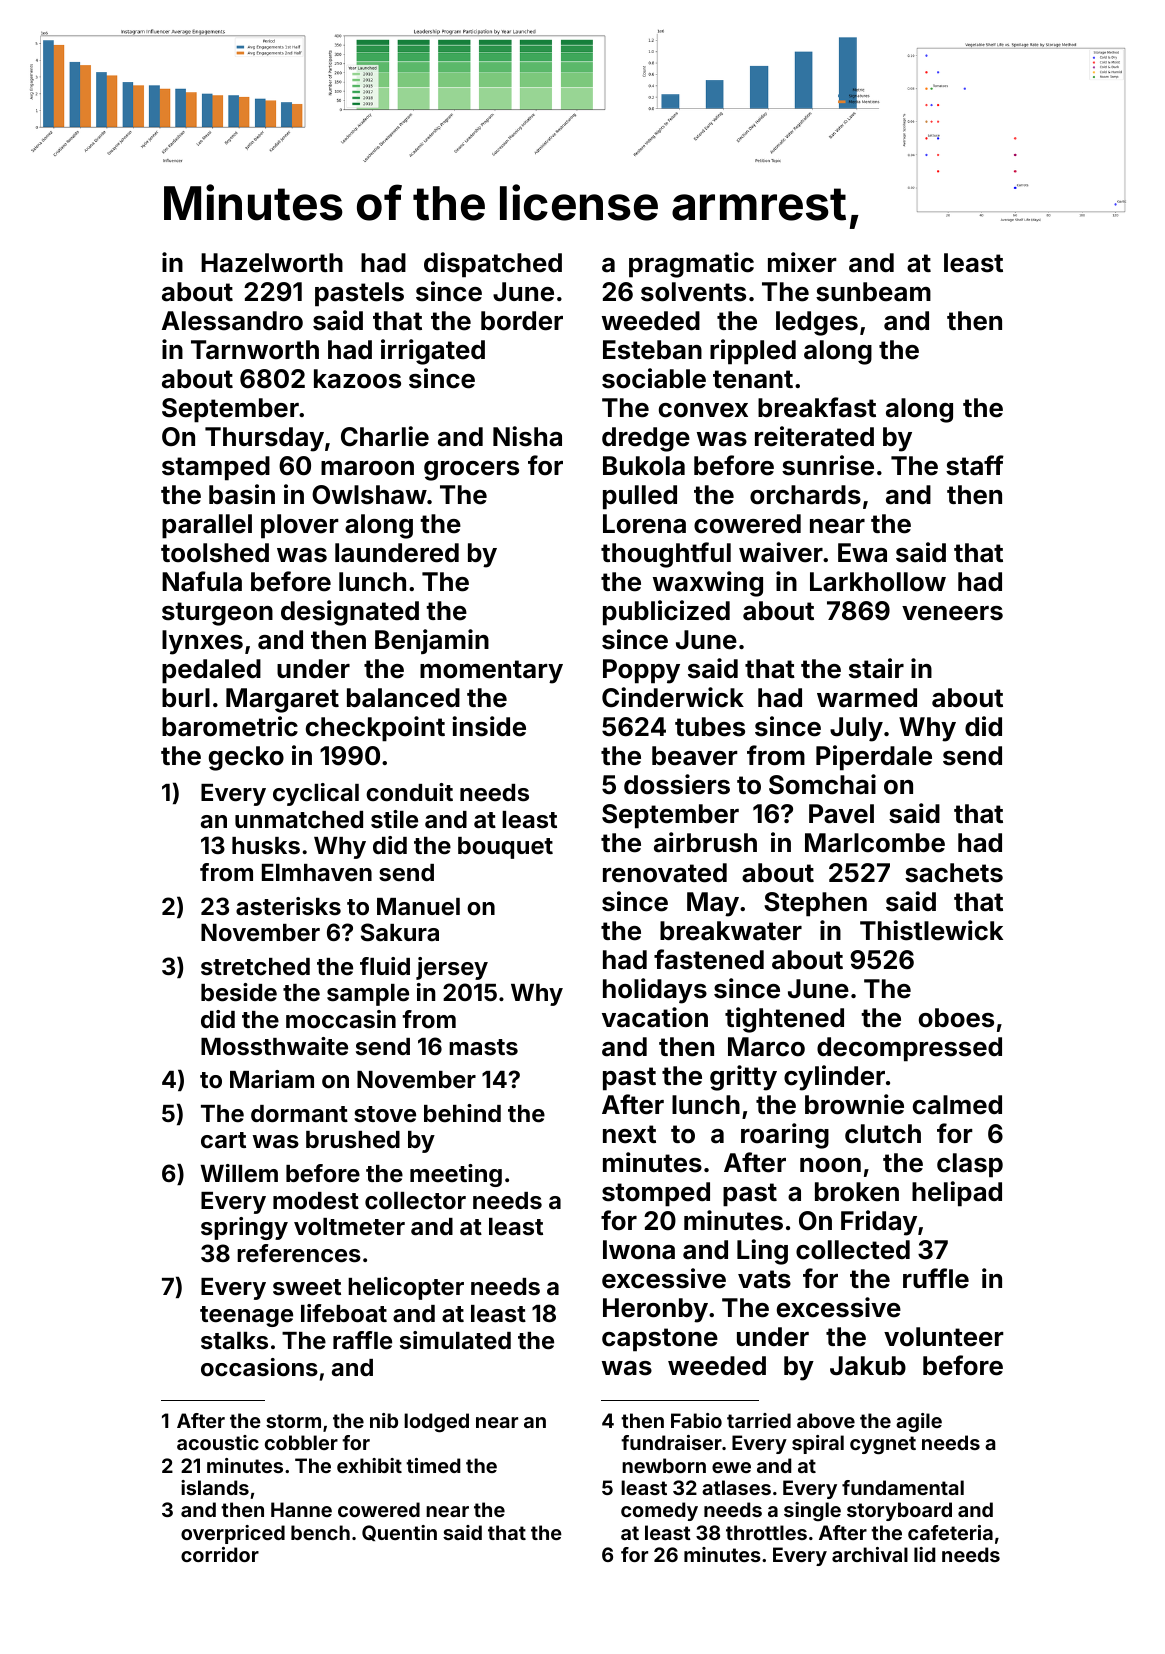  I want to click on sachets, so click(954, 873).
